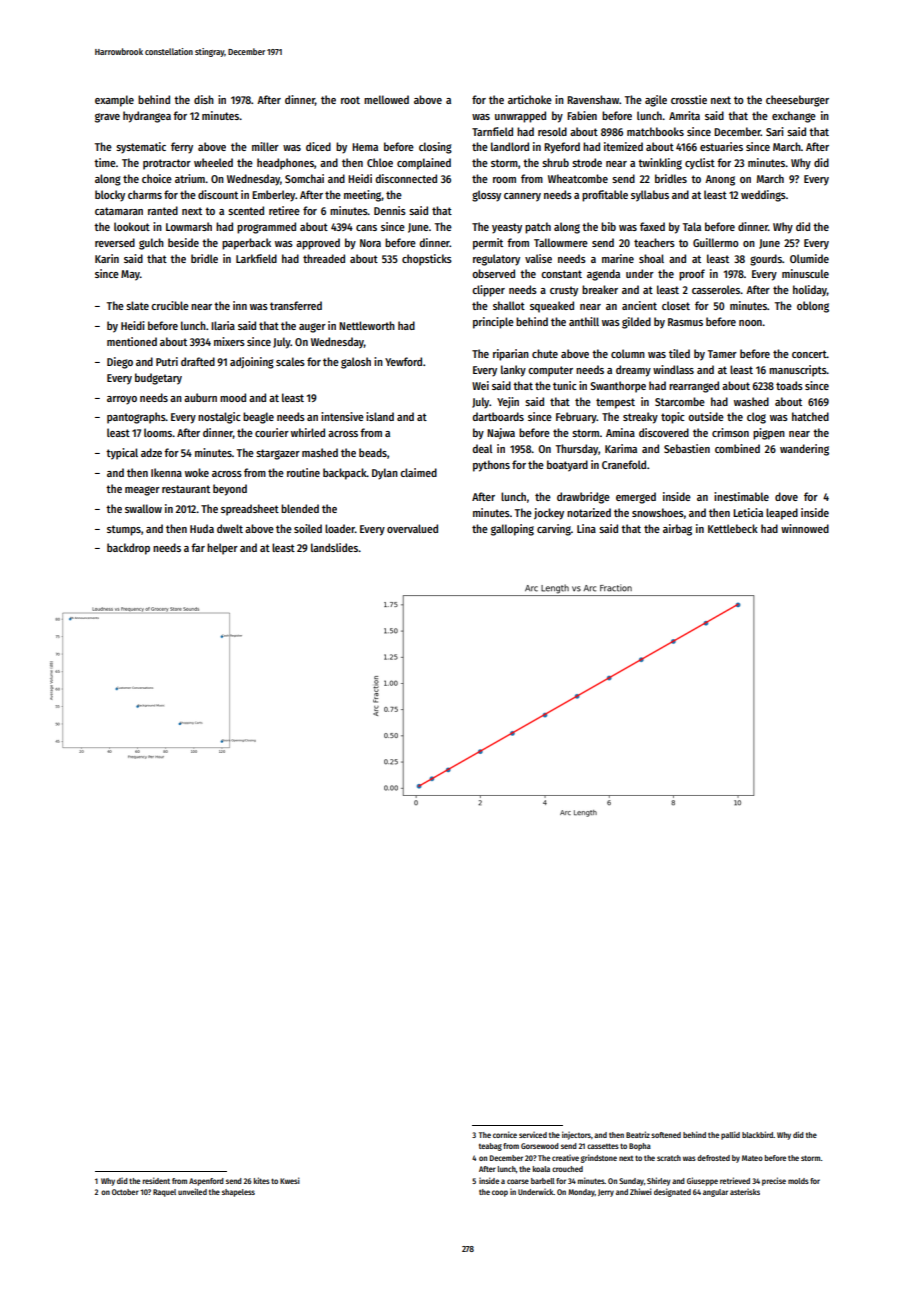 The width and height of the document is (924, 1308). I want to click on Ravenshaw, so click(593, 99).
